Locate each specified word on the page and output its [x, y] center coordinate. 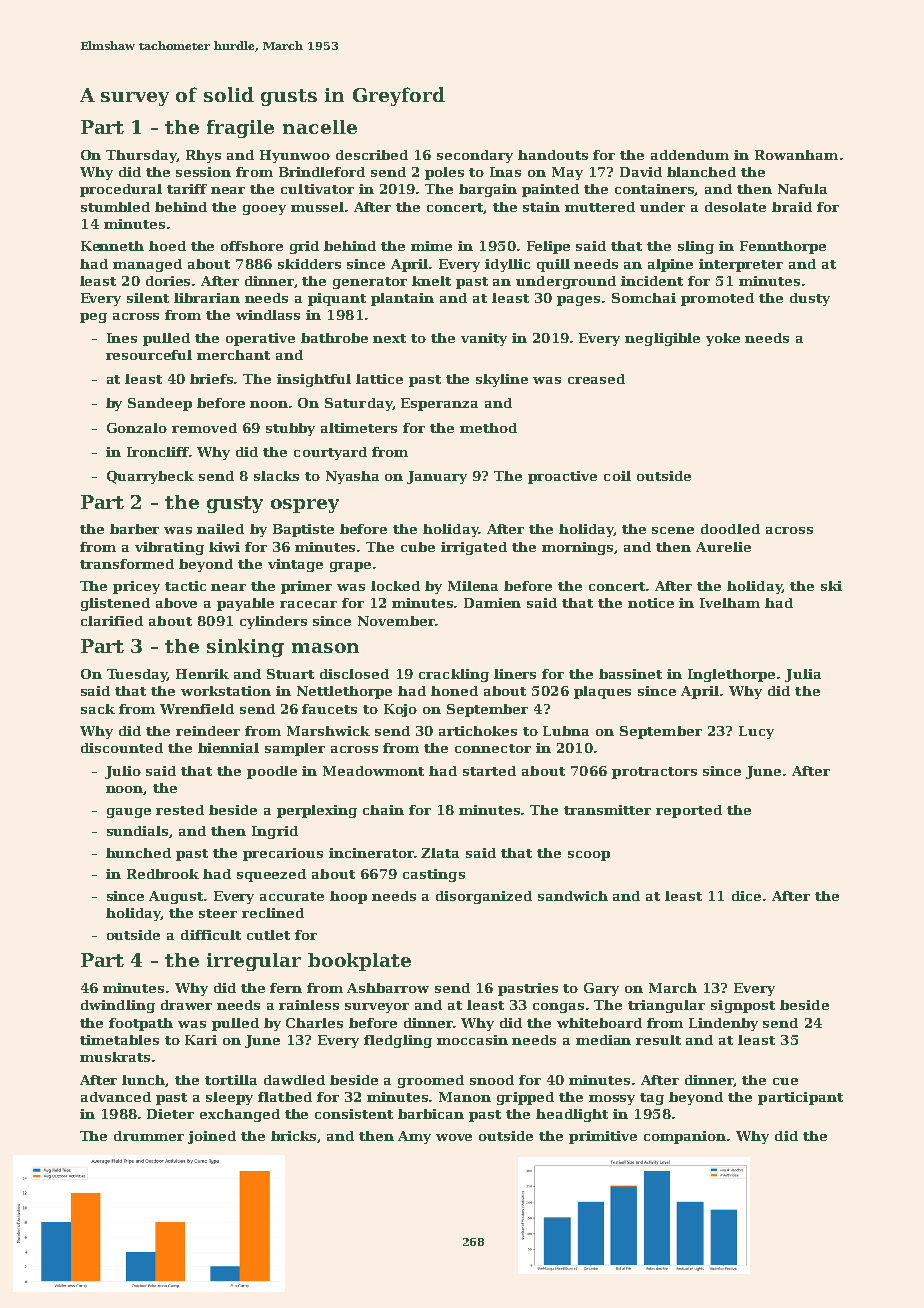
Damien [492, 603]
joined [212, 1137]
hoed [167, 246]
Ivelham [730, 603]
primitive [603, 1137]
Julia [803, 675]
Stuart [290, 674]
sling [696, 247]
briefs [212, 379]
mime [431, 246]
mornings [578, 548]
